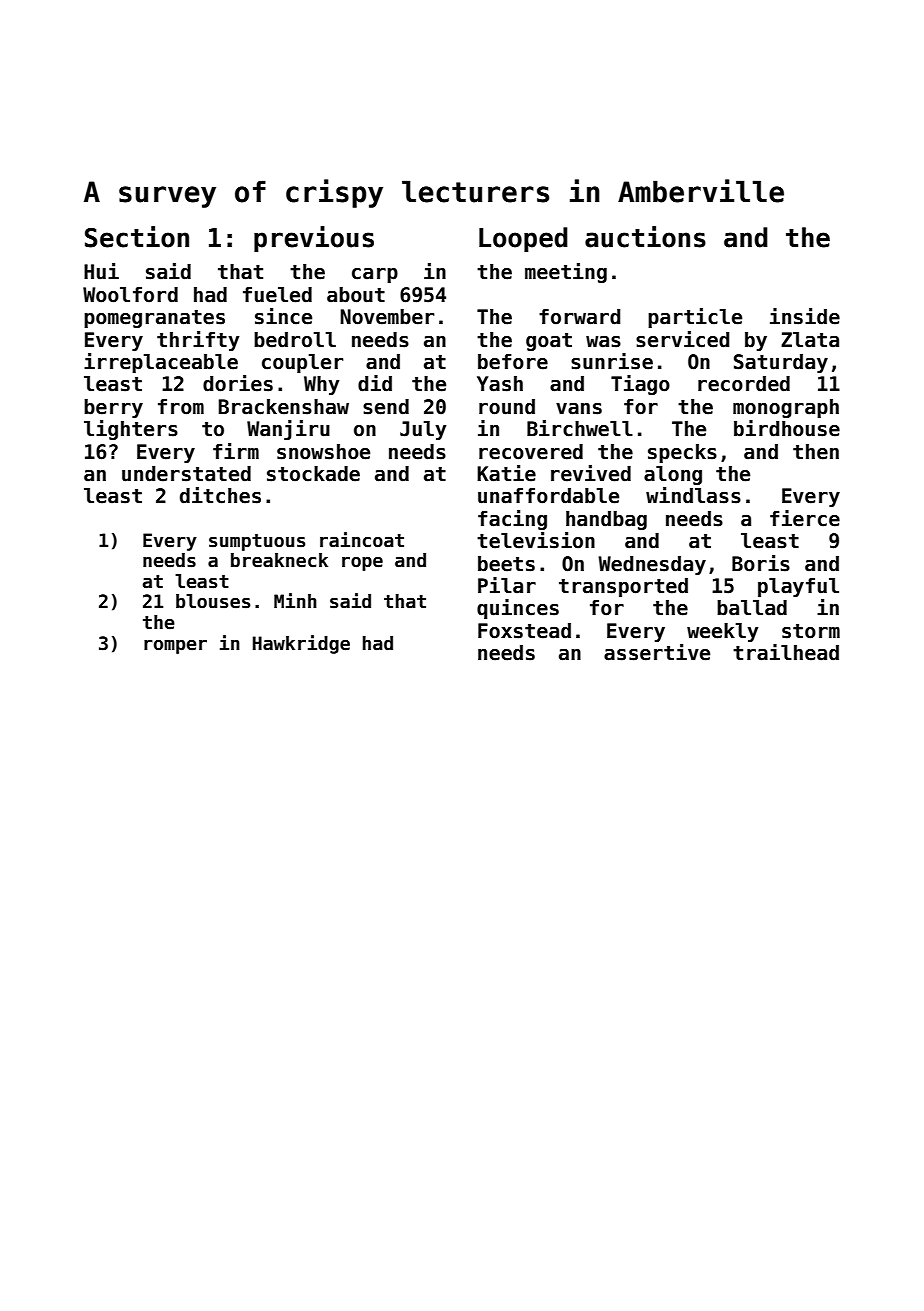  Describe the element at coordinates (283, 316) in the page. I see `since` at that location.
